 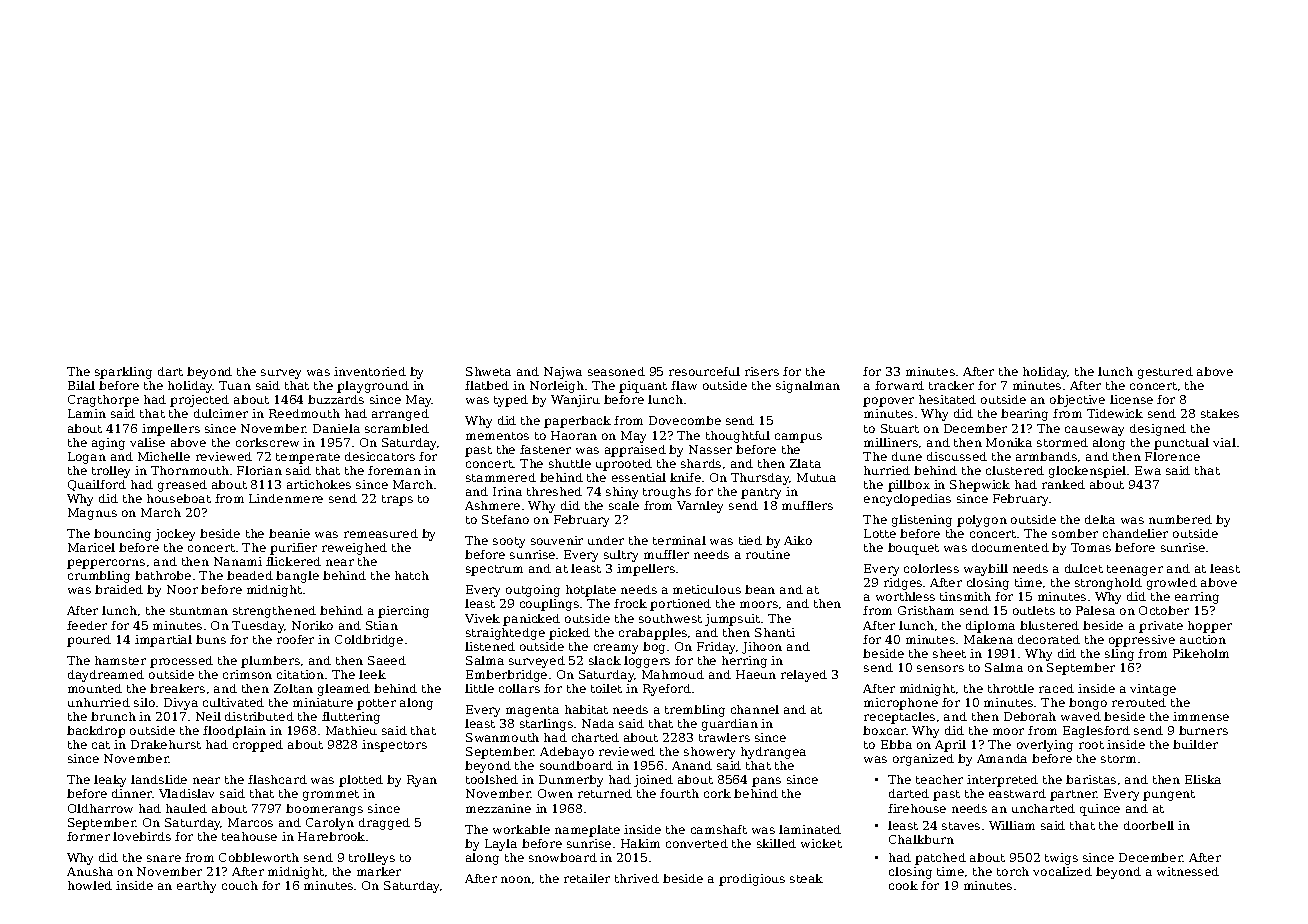 I want to click on Cragthorpe, so click(x=103, y=401).
